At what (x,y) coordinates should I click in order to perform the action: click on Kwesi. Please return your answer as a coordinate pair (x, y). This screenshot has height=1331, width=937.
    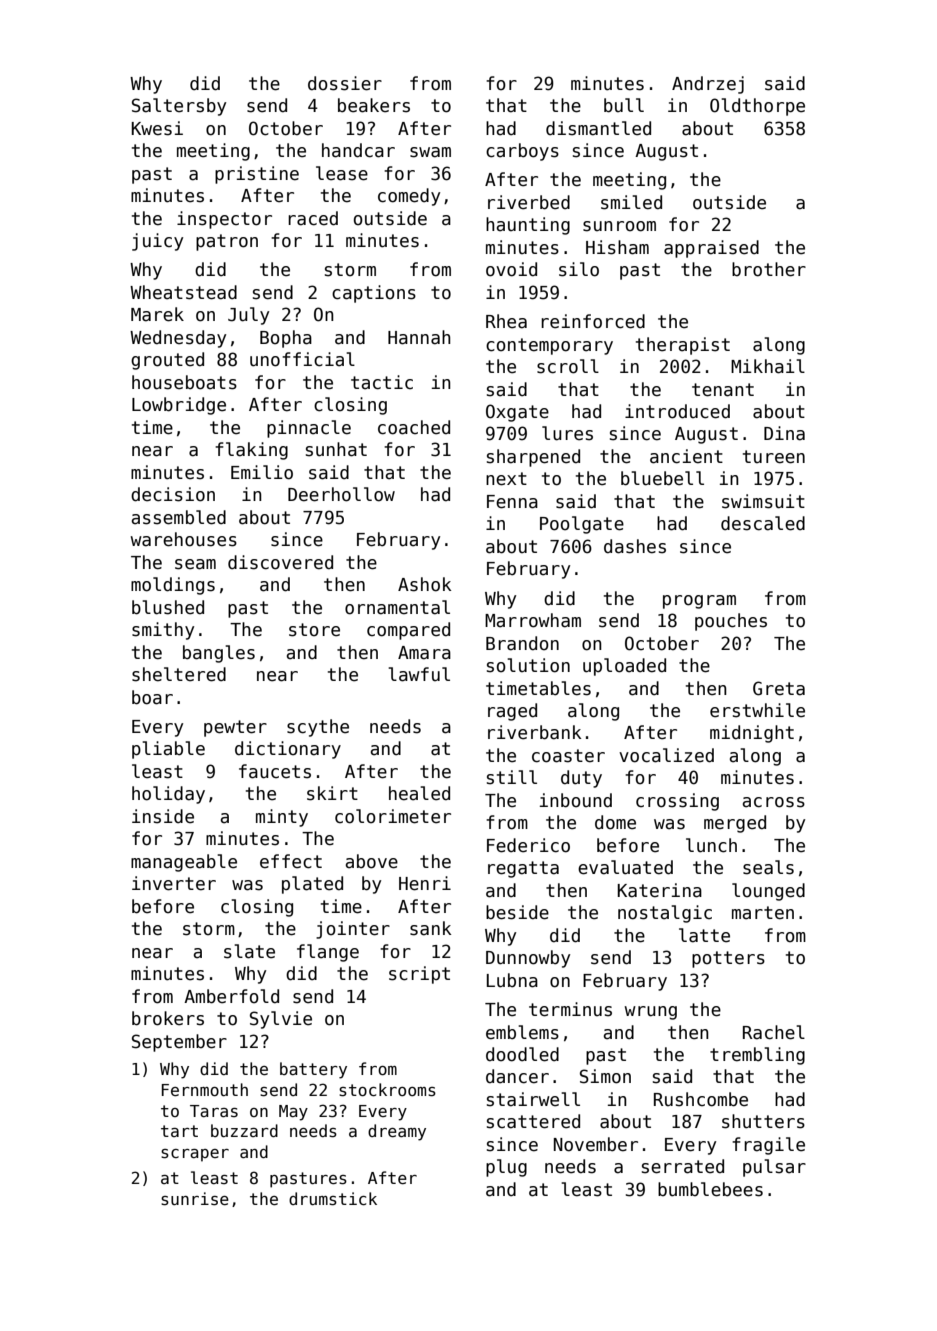
    Looking at the image, I should click on (157, 128).
